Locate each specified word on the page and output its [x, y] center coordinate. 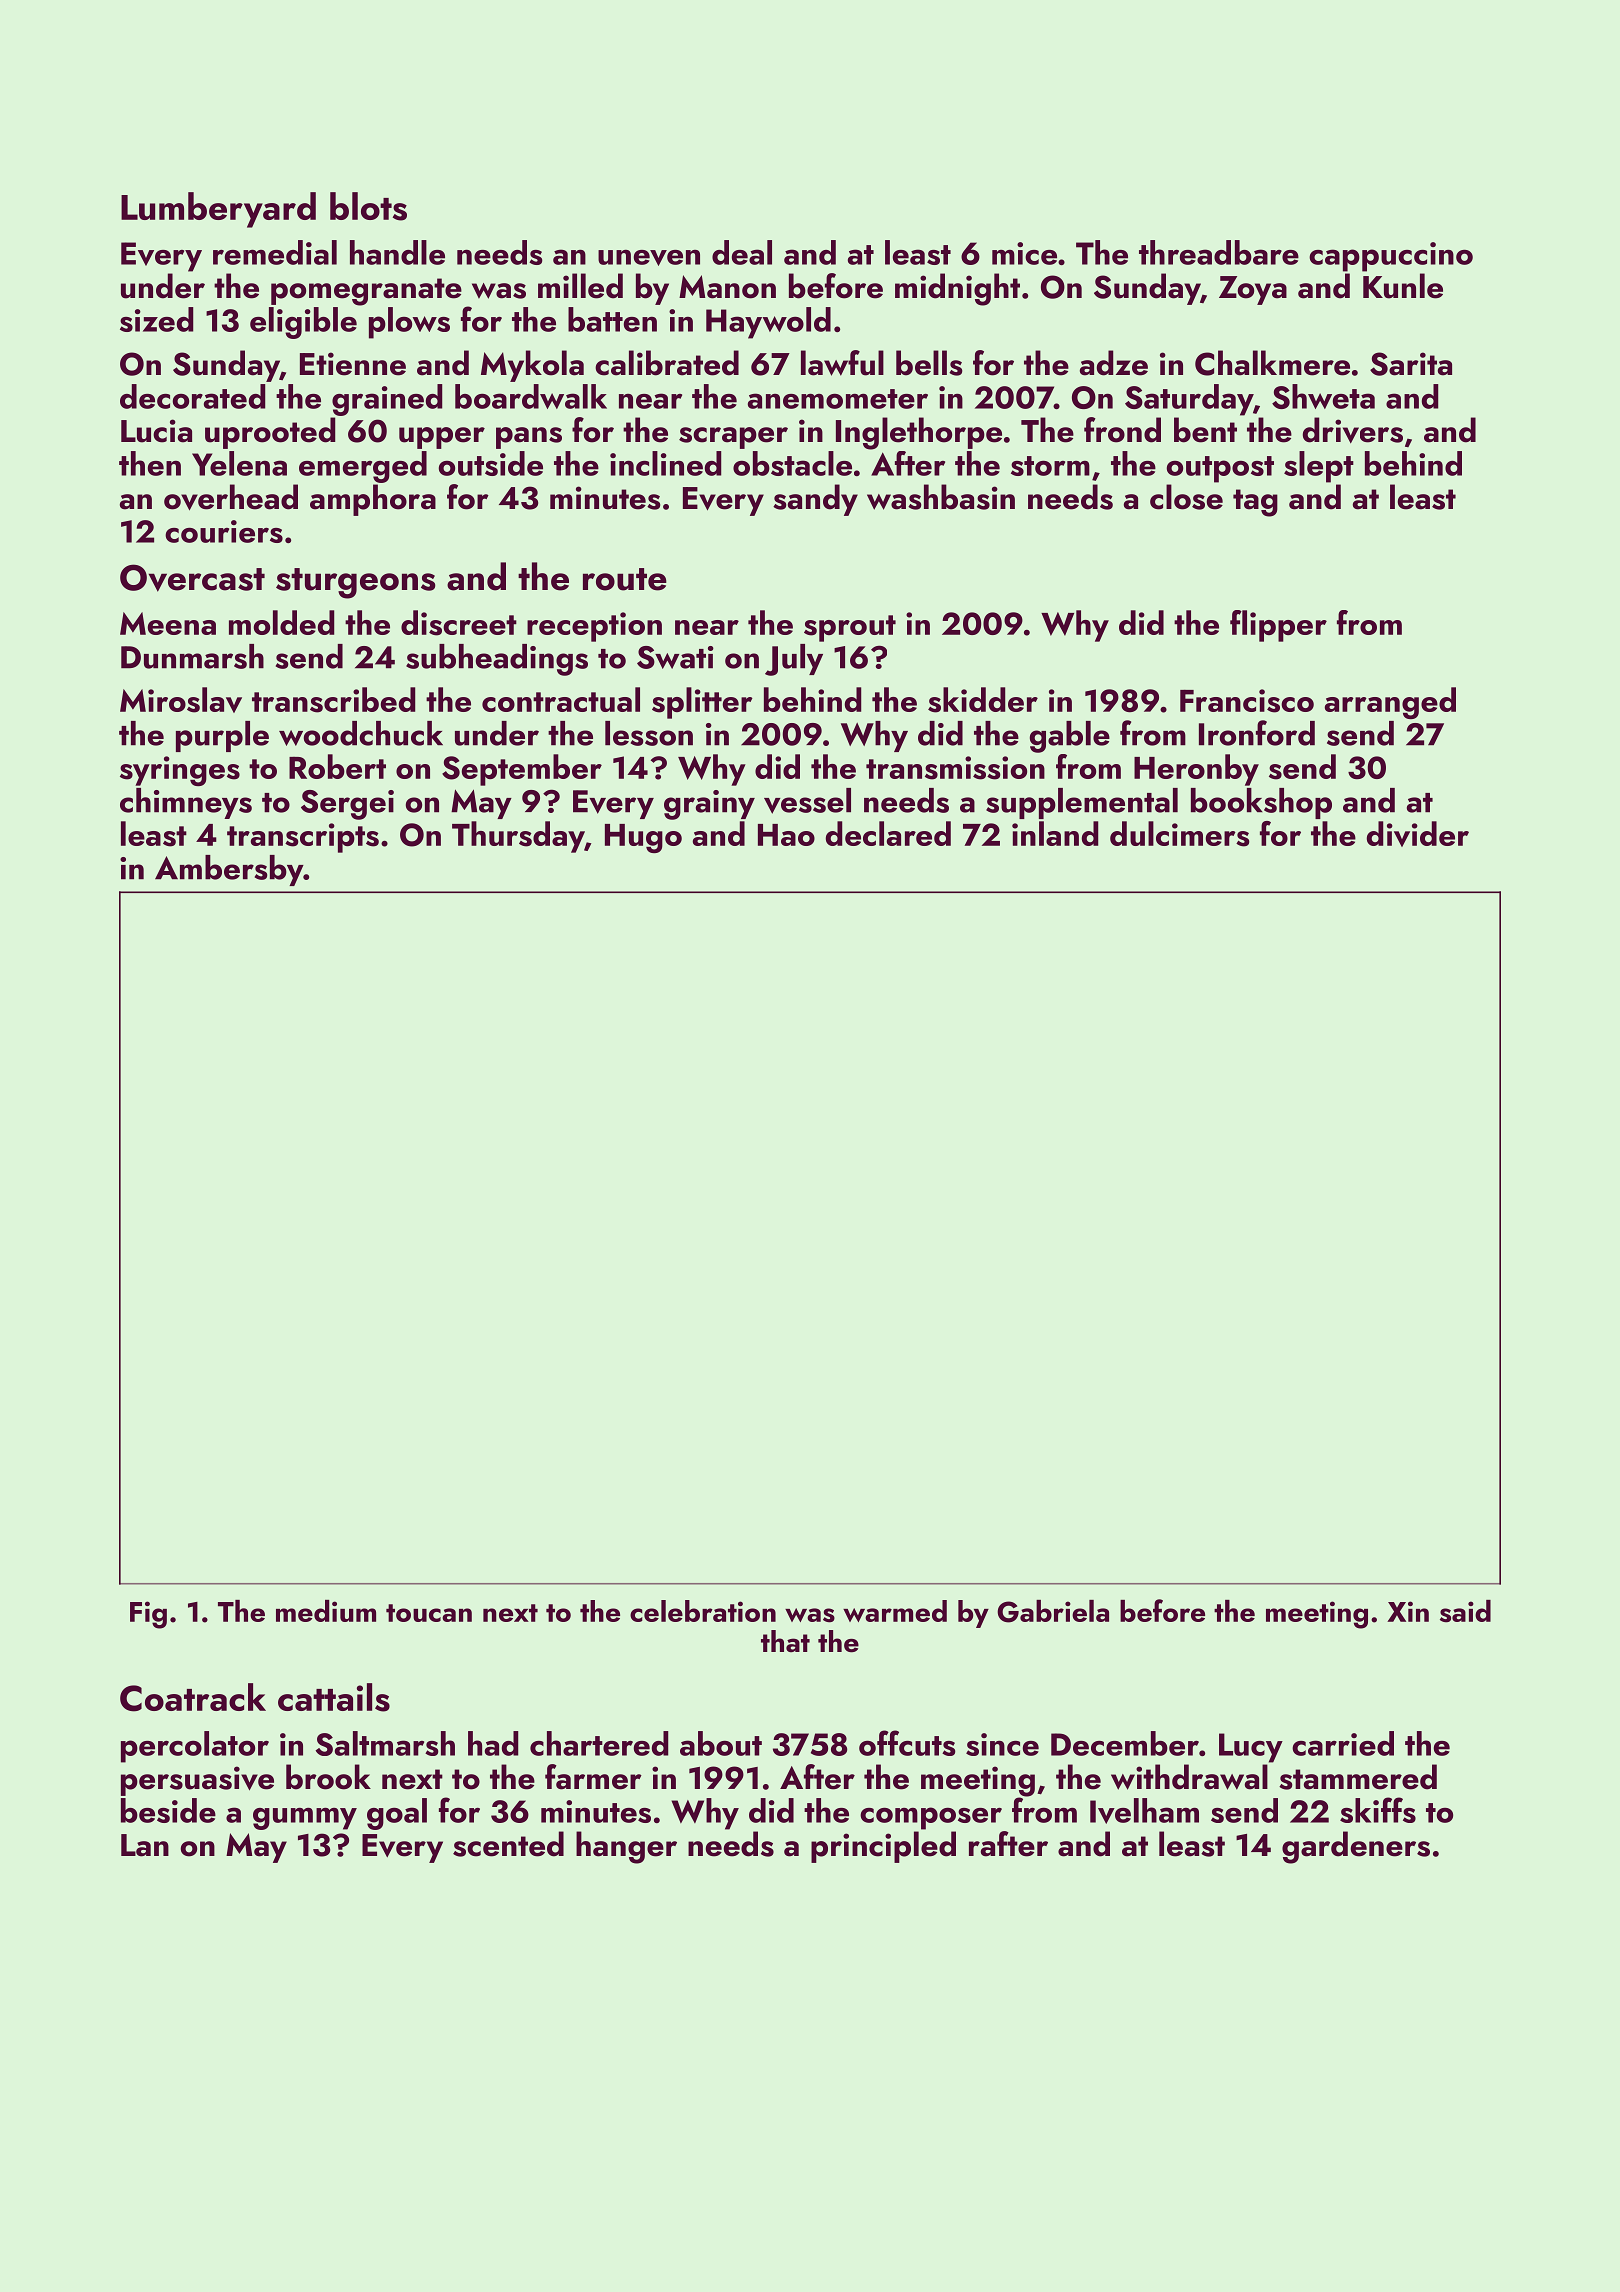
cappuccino [1391, 257]
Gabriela [1053, 1611]
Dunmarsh [192, 656]
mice [1024, 253]
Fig [148, 1615]
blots [368, 206]
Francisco [1247, 701]
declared [888, 833]
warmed [895, 1611]
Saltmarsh [385, 1743]
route [625, 579]
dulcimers [1179, 834]
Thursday [518, 837]
